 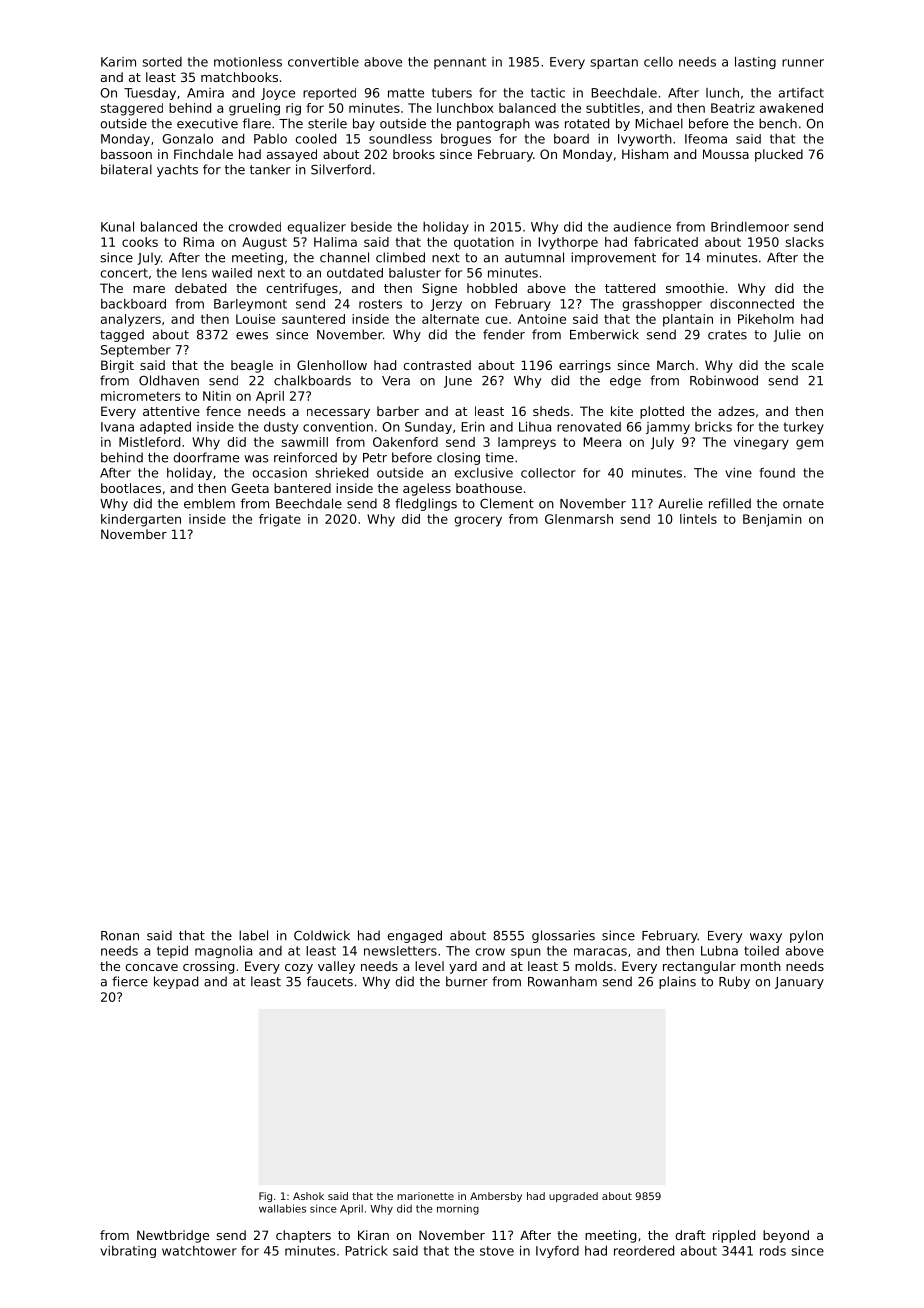 What do you see at coordinates (366, 1251) in the screenshot?
I see `Patrick` at bounding box center [366, 1251].
